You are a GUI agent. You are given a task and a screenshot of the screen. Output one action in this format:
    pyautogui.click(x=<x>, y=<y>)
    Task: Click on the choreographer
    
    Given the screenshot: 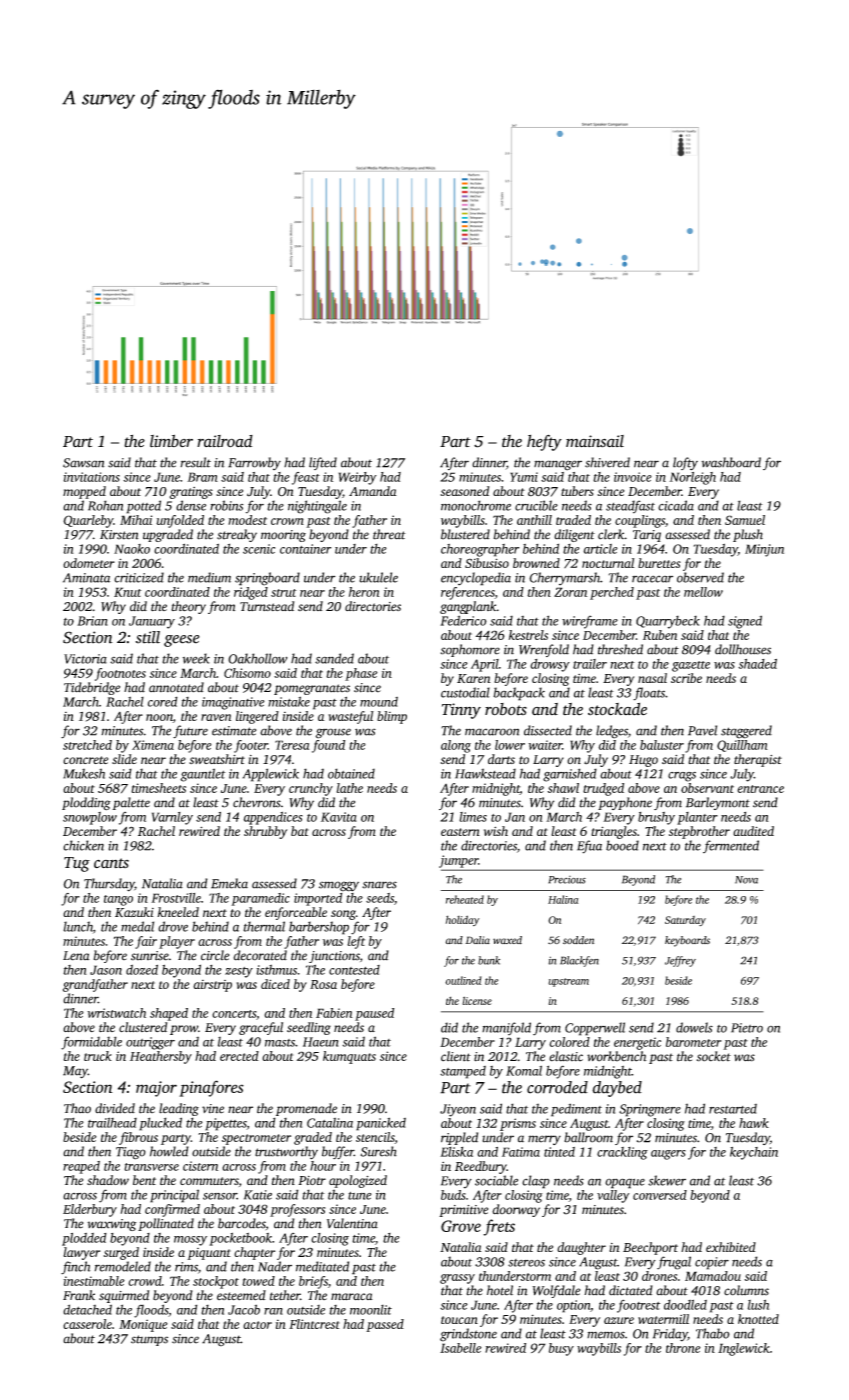 What is the action you would take?
    pyautogui.click(x=480, y=550)
